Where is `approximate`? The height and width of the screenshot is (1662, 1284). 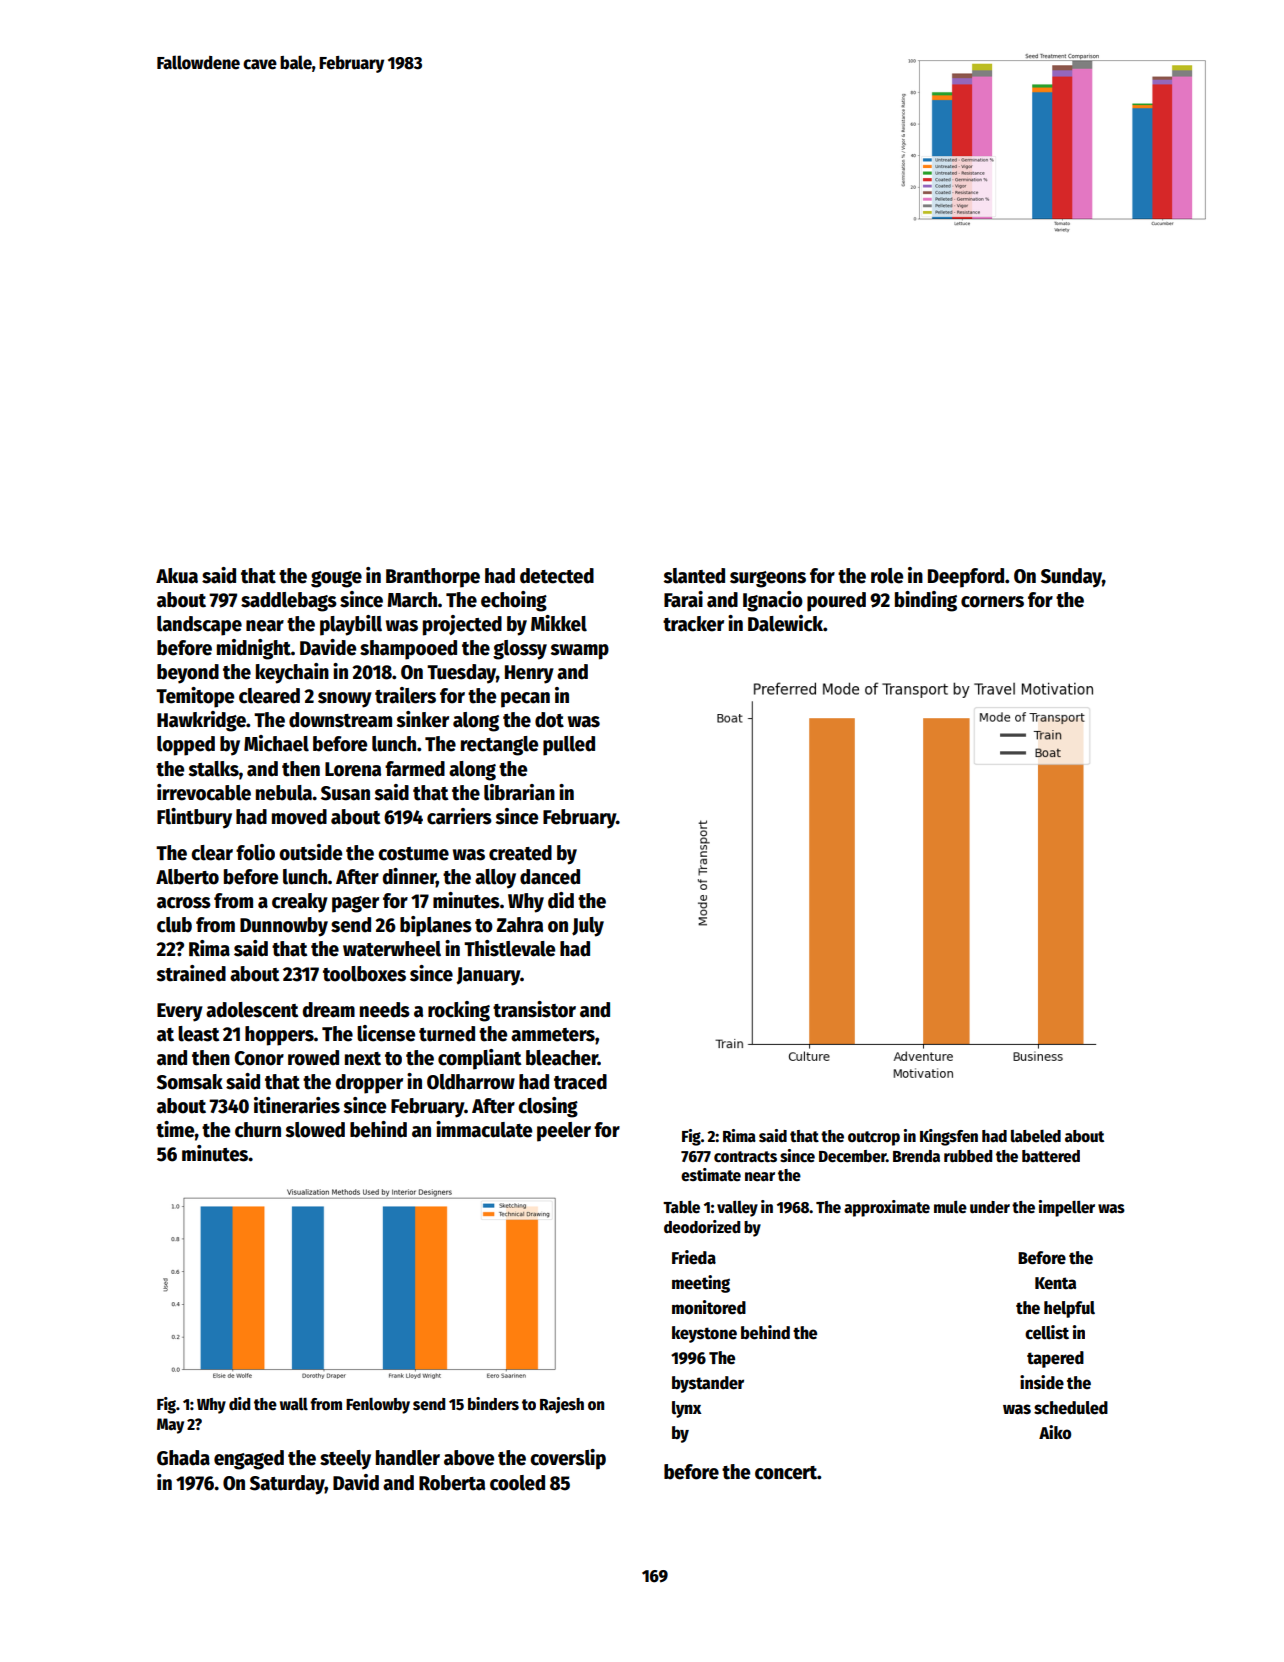 approximate is located at coordinates (887, 1208).
